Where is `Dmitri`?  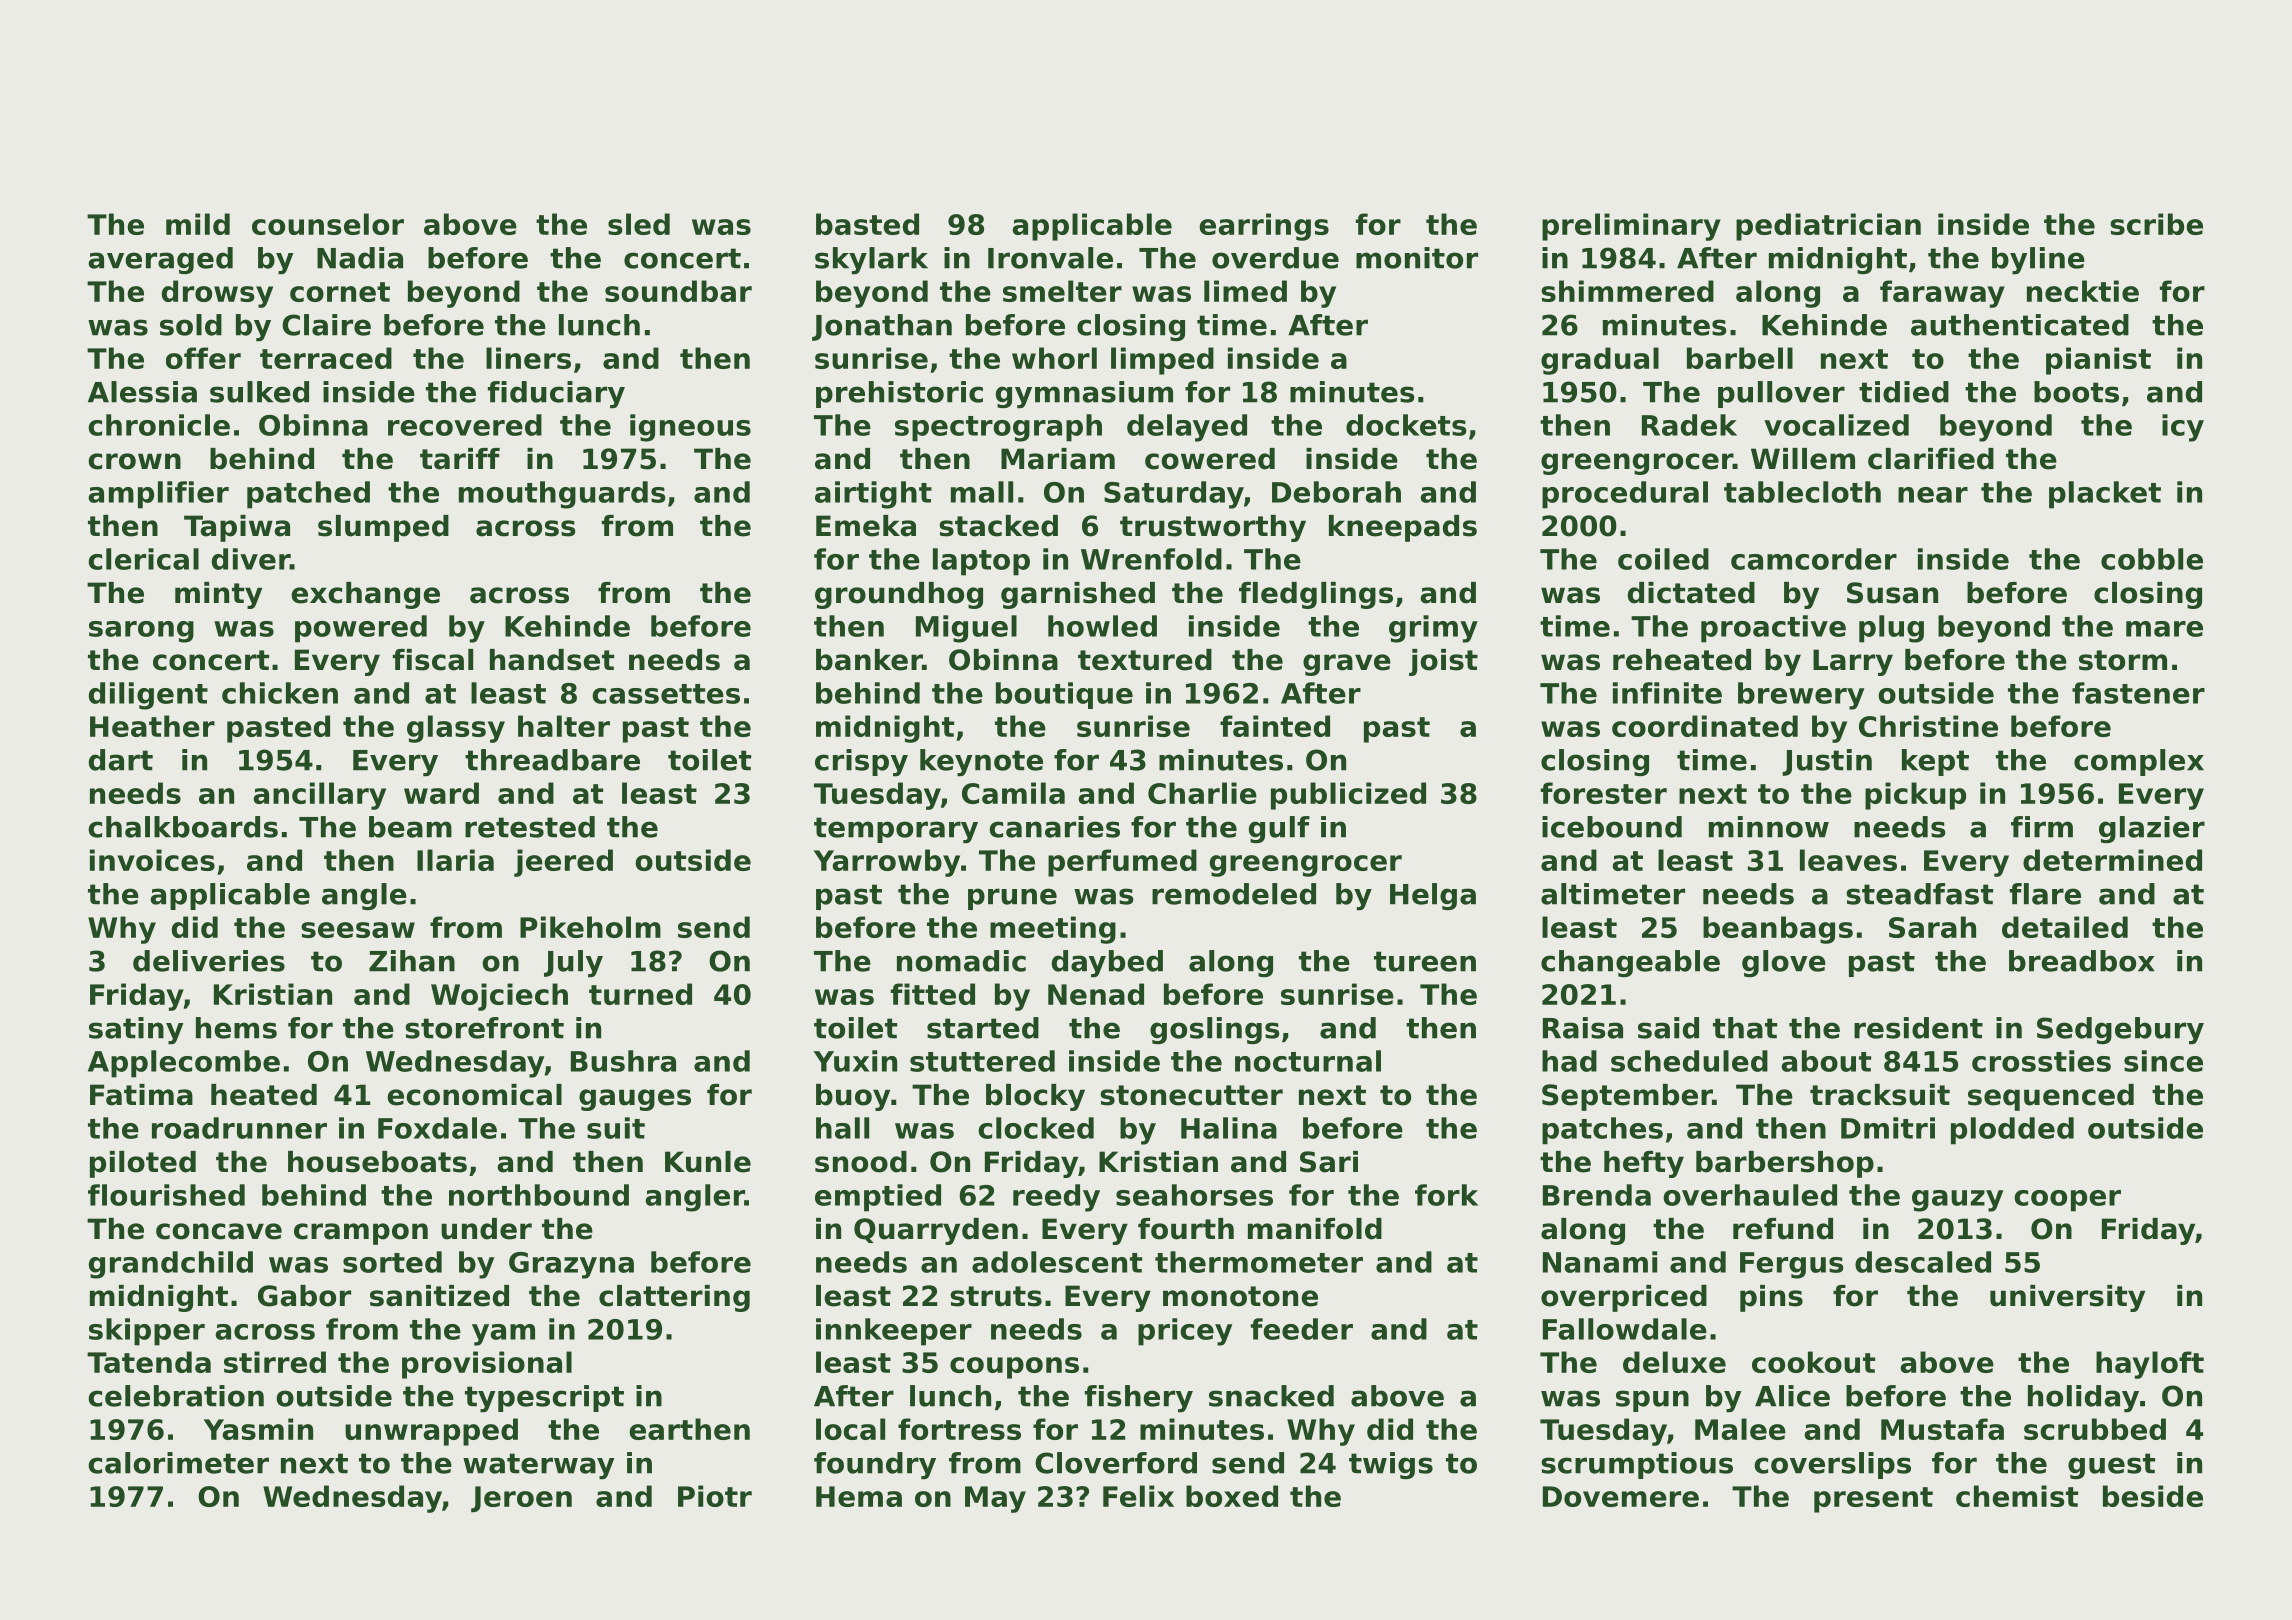 Dmitri is located at coordinates (1888, 1128).
